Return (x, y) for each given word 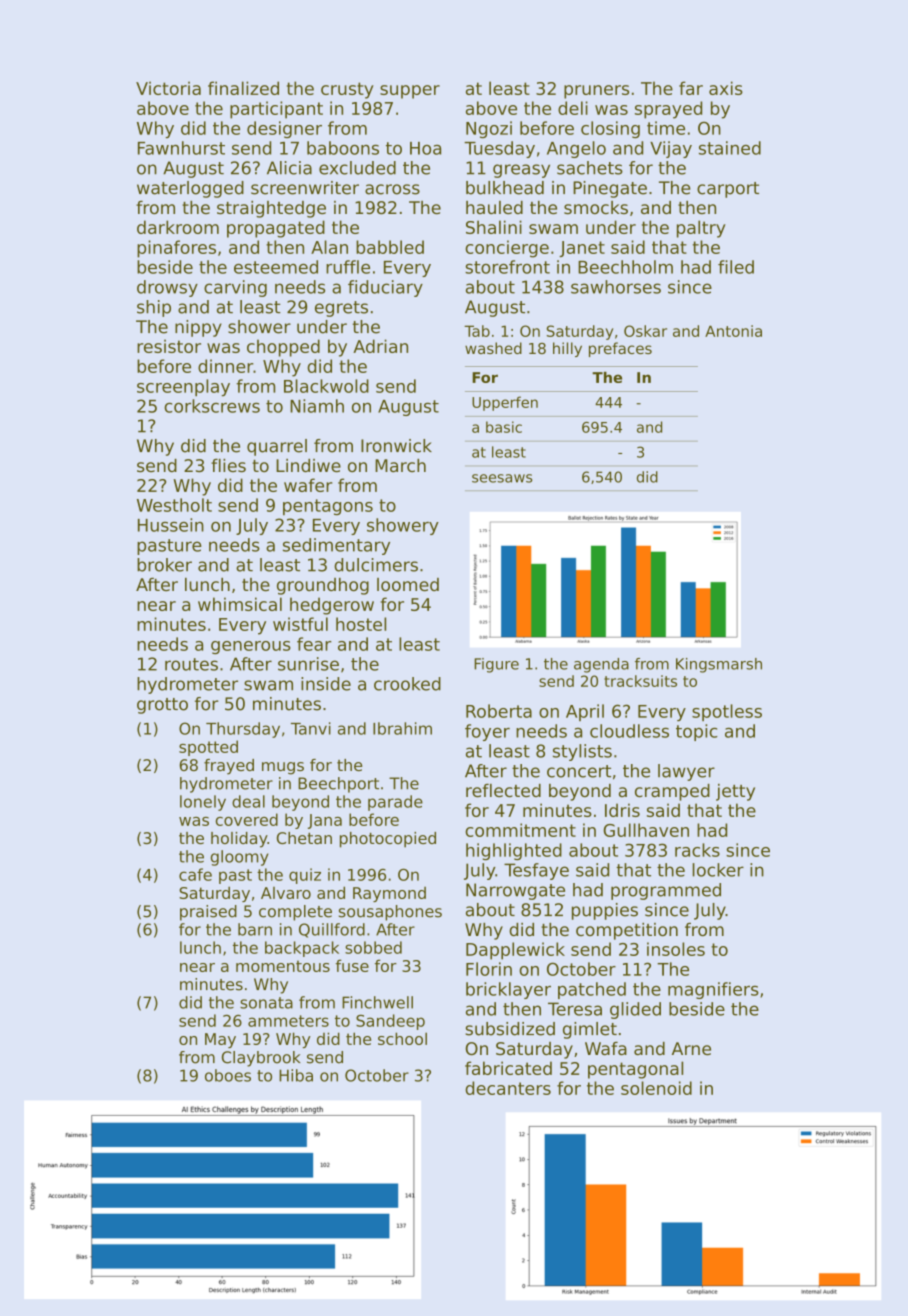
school (402, 1038)
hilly (567, 349)
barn (255, 929)
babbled (390, 247)
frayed (229, 767)
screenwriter (305, 188)
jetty (735, 792)
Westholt (174, 505)
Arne (691, 1048)
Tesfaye (536, 871)
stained (730, 148)
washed (493, 348)
